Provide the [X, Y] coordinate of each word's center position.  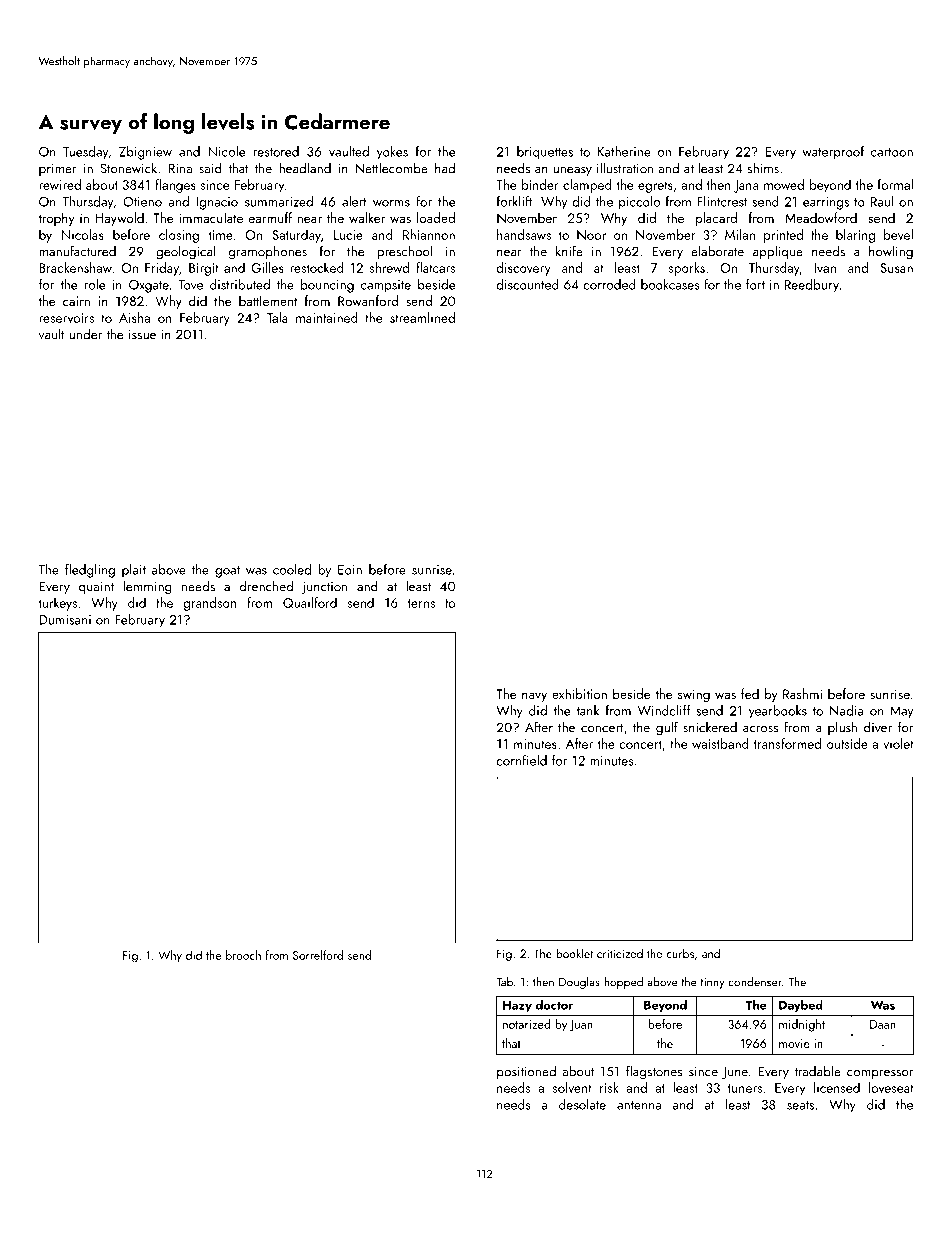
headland [305, 168]
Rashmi [802, 693]
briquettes [545, 153]
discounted [527, 284]
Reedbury [812, 286]
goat [227, 572]
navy [534, 697]
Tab [504, 982]
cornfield [521, 760]
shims [763, 168]
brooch [243, 955]
